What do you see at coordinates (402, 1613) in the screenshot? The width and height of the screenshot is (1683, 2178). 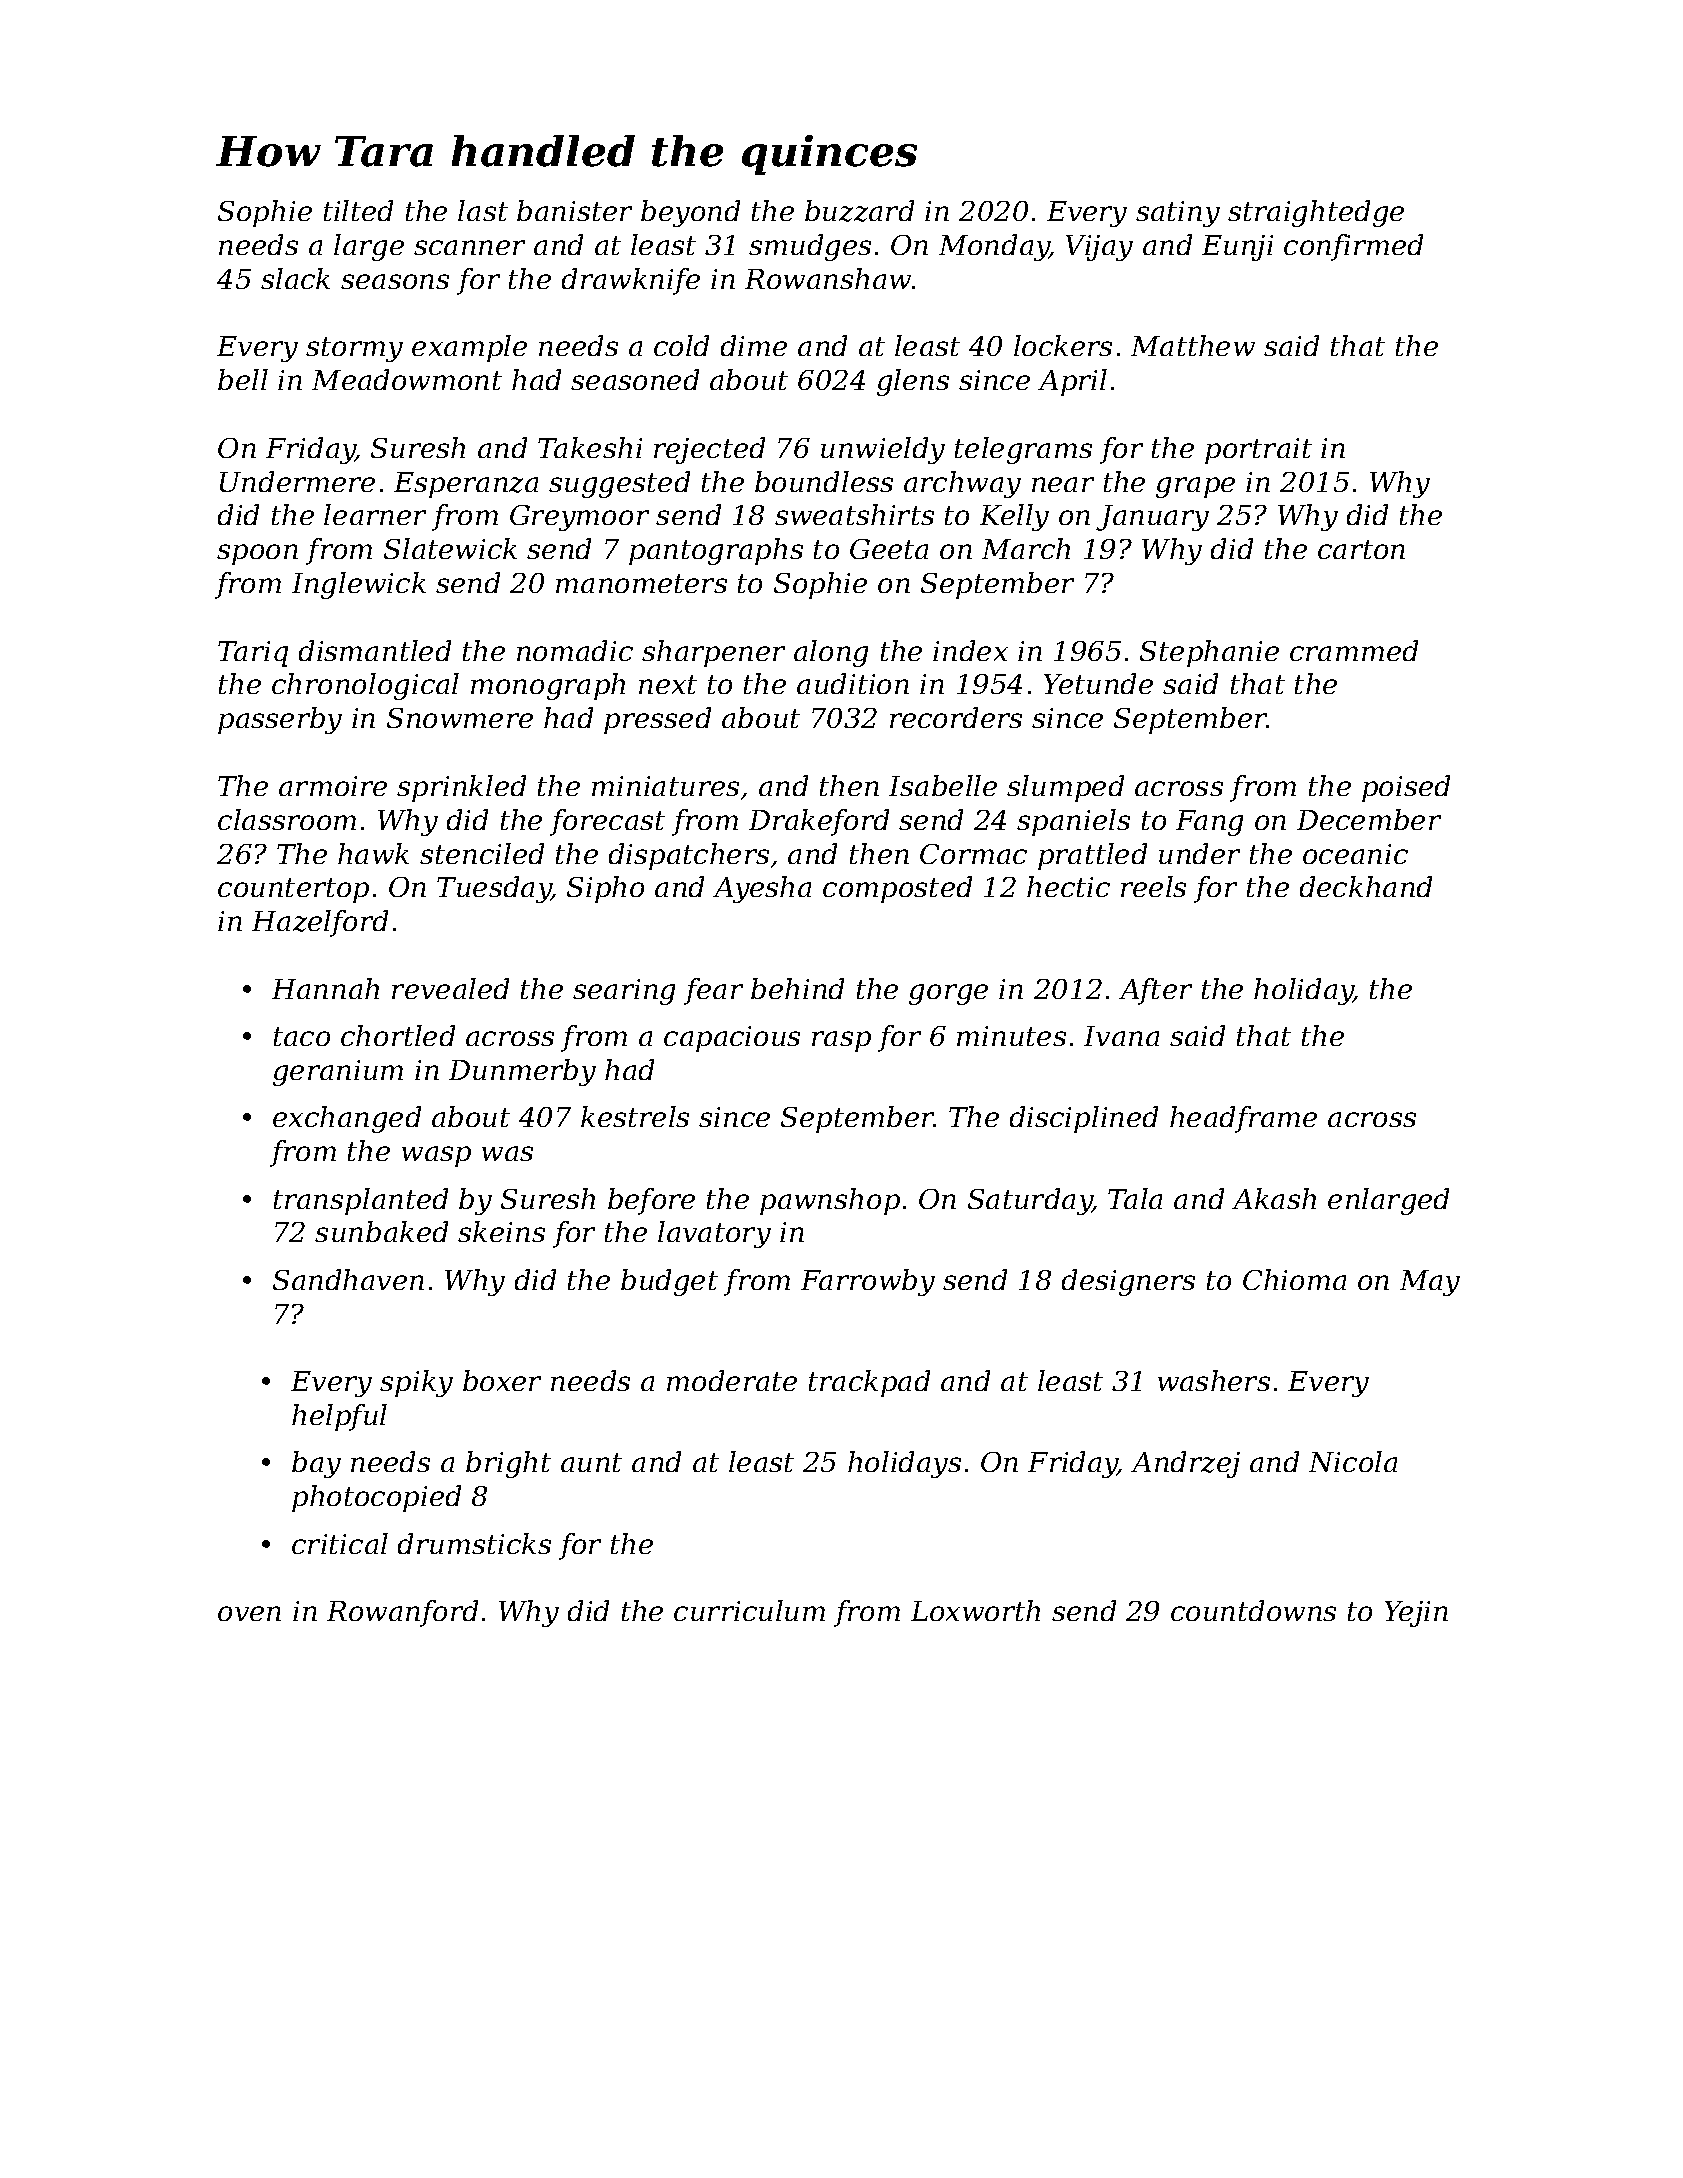 I see `Rowanford` at bounding box center [402, 1613].
